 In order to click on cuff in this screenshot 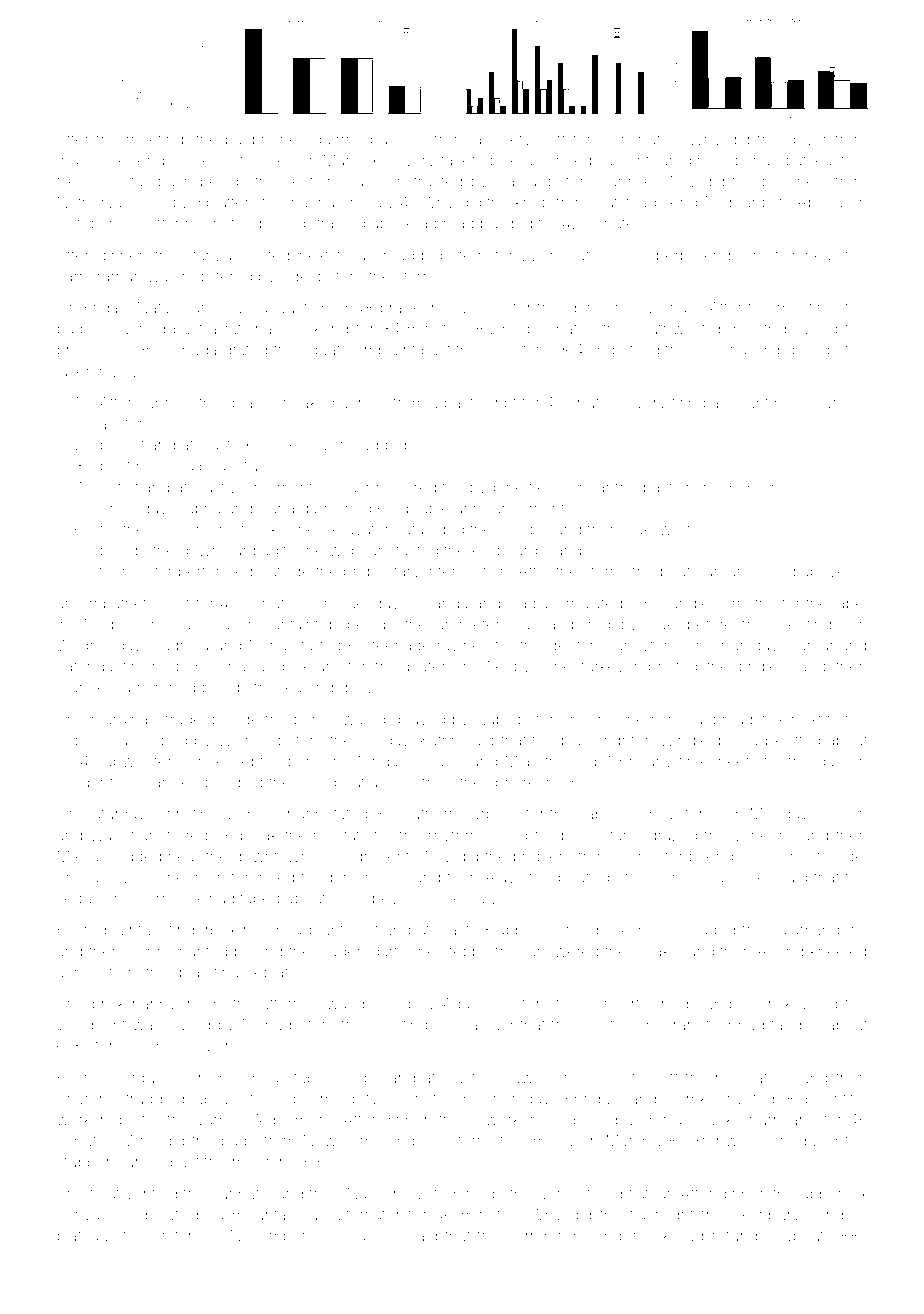, I will do `click(553, 138)`.
